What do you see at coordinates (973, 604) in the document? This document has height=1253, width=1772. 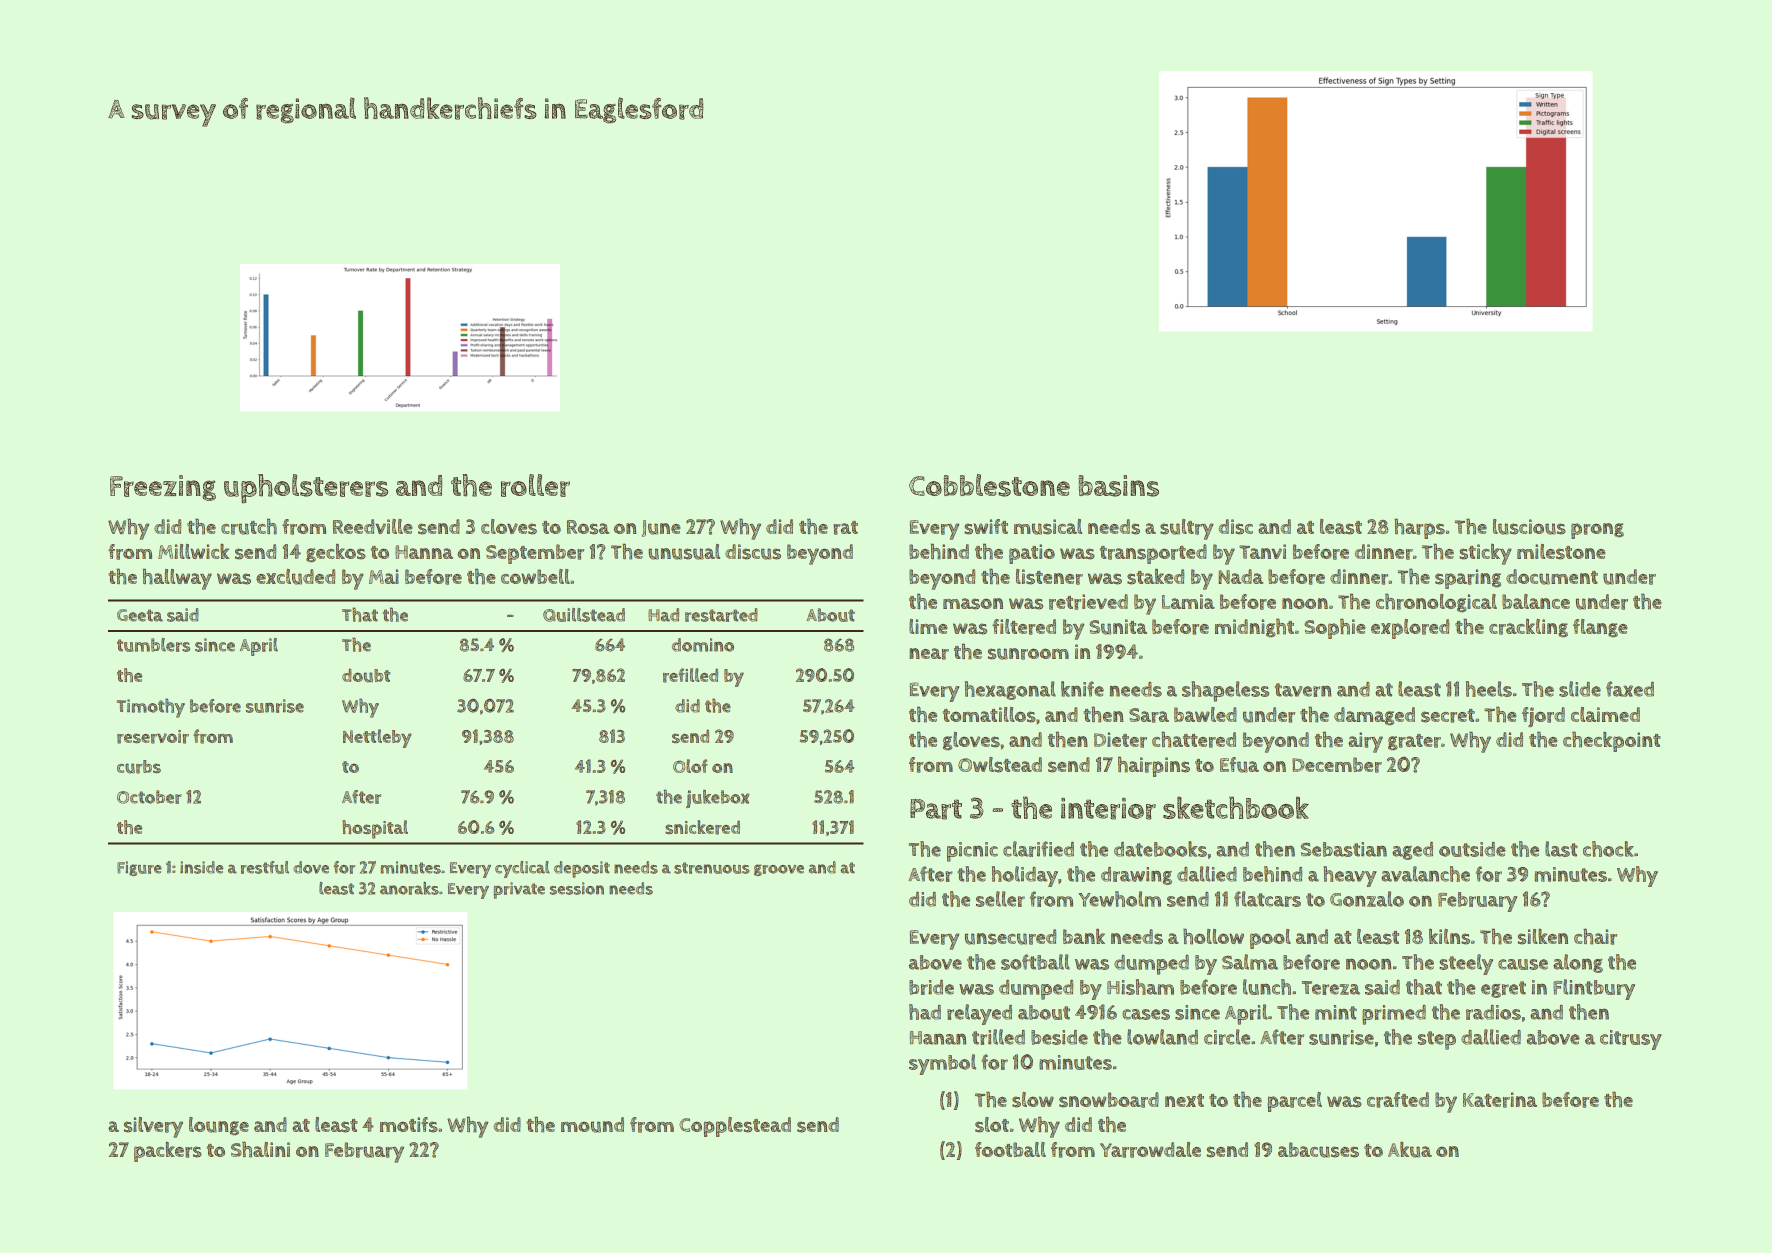 I see `mason` at bounding box center [973, 604].
